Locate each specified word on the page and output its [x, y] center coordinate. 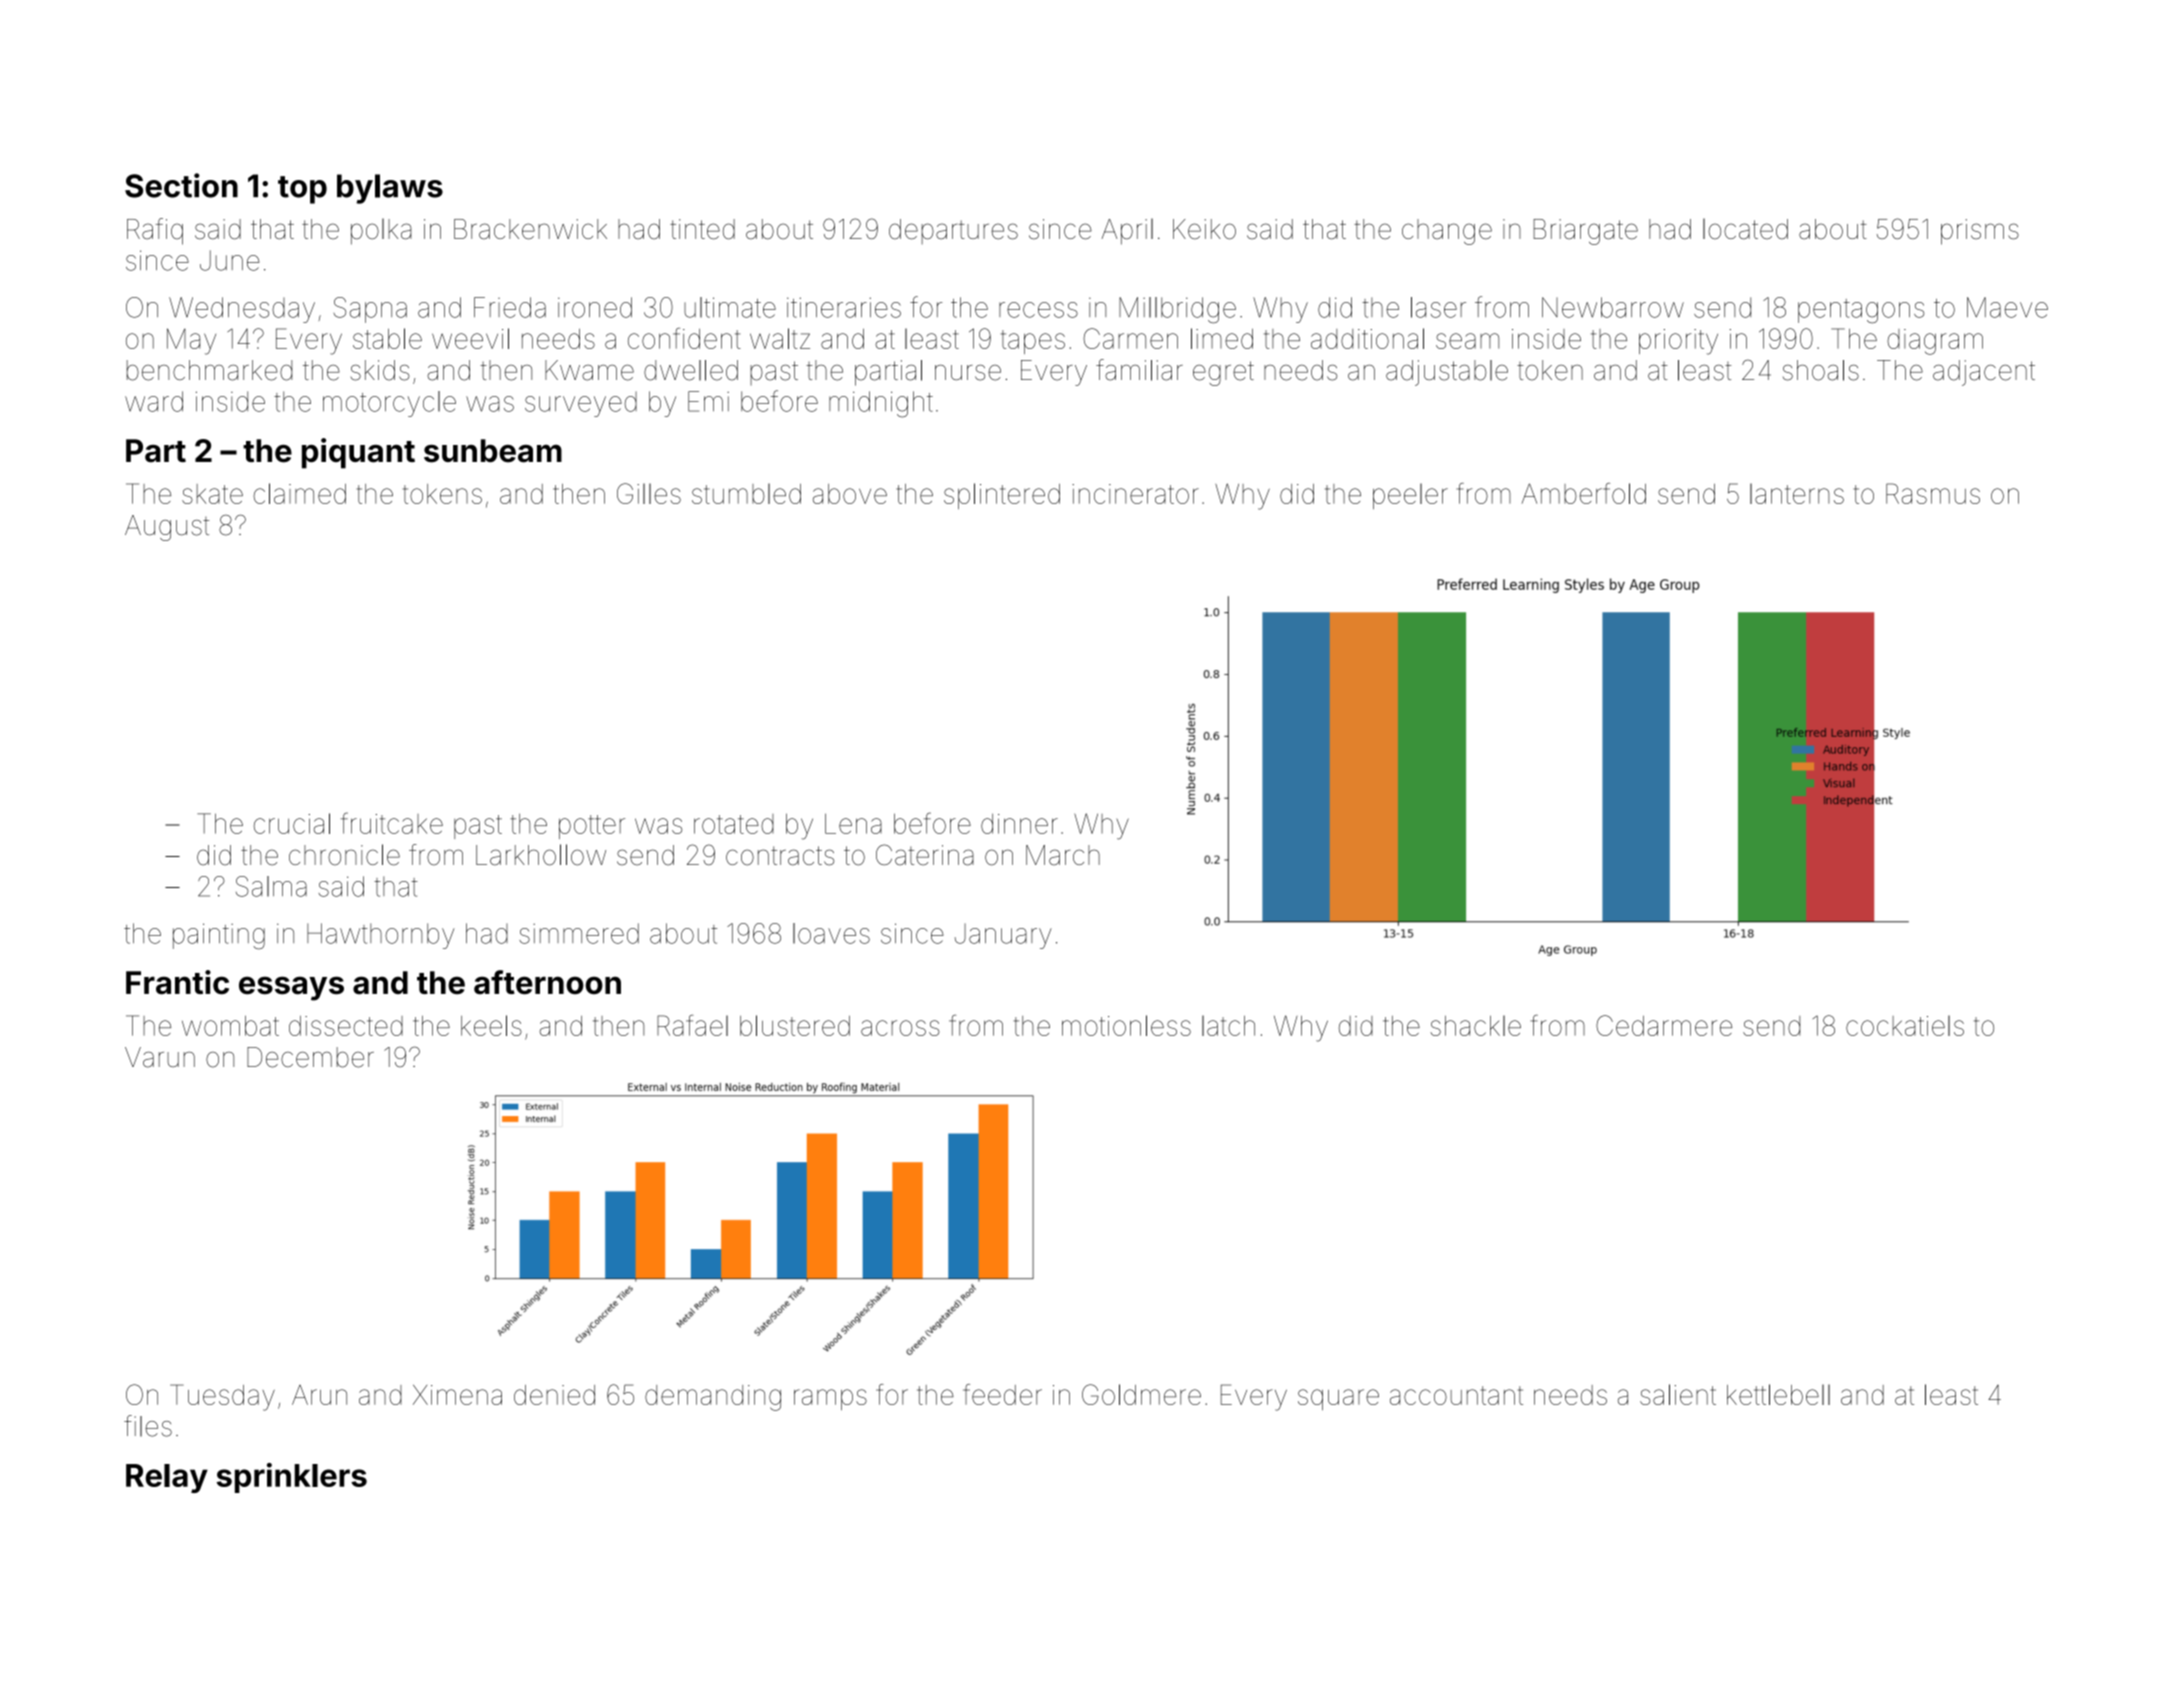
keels [491, 1025]
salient [1678, 1394]
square [1338, 1399]
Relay [167, 1478]
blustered [795, 1025]
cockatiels [1905, 1025]
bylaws [390, 189]
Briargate [1586, 232]
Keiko [1204, 229]
